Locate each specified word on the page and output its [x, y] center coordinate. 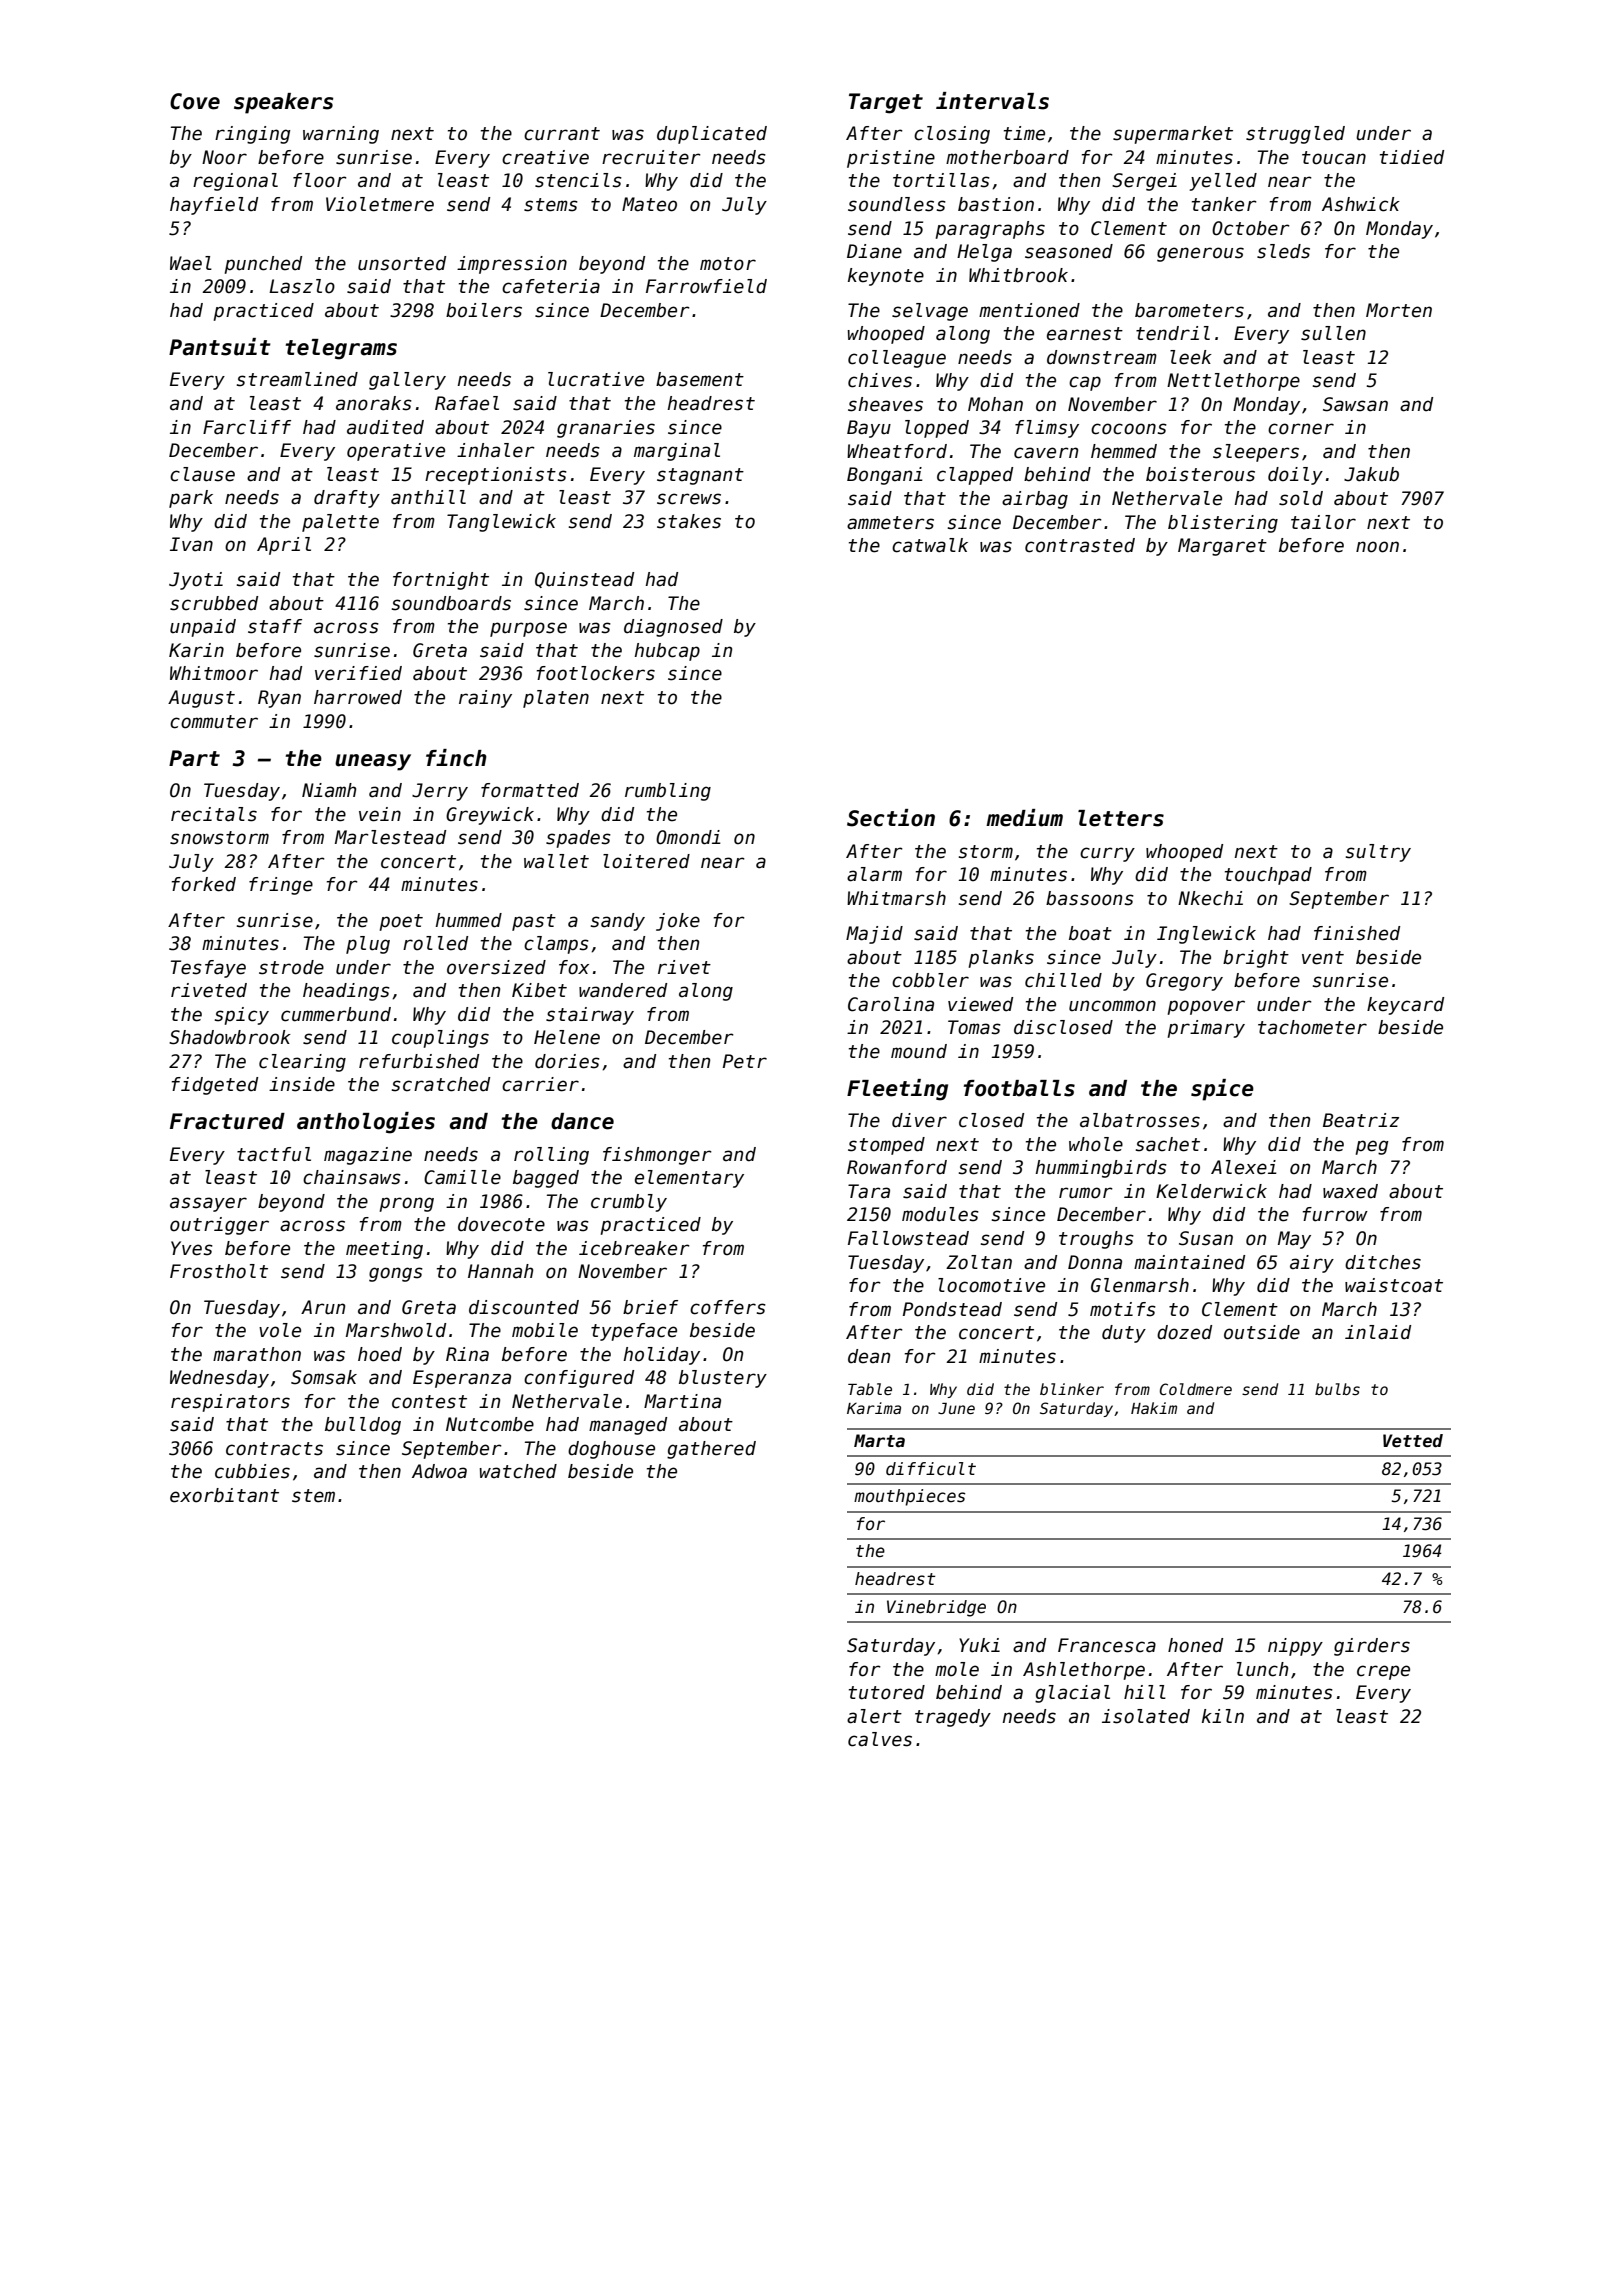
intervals [992, 101]
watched [518, 1471]
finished [1357, 933]
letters [1121, 818]
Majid [874, 935]
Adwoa [439, 1471]
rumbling [668, 792]
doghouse [611, 1450]
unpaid [203, 628]
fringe [281, 886]
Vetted [1413, 1441]
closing [952, 135]
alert [874, 1716]
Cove [195, 101]
